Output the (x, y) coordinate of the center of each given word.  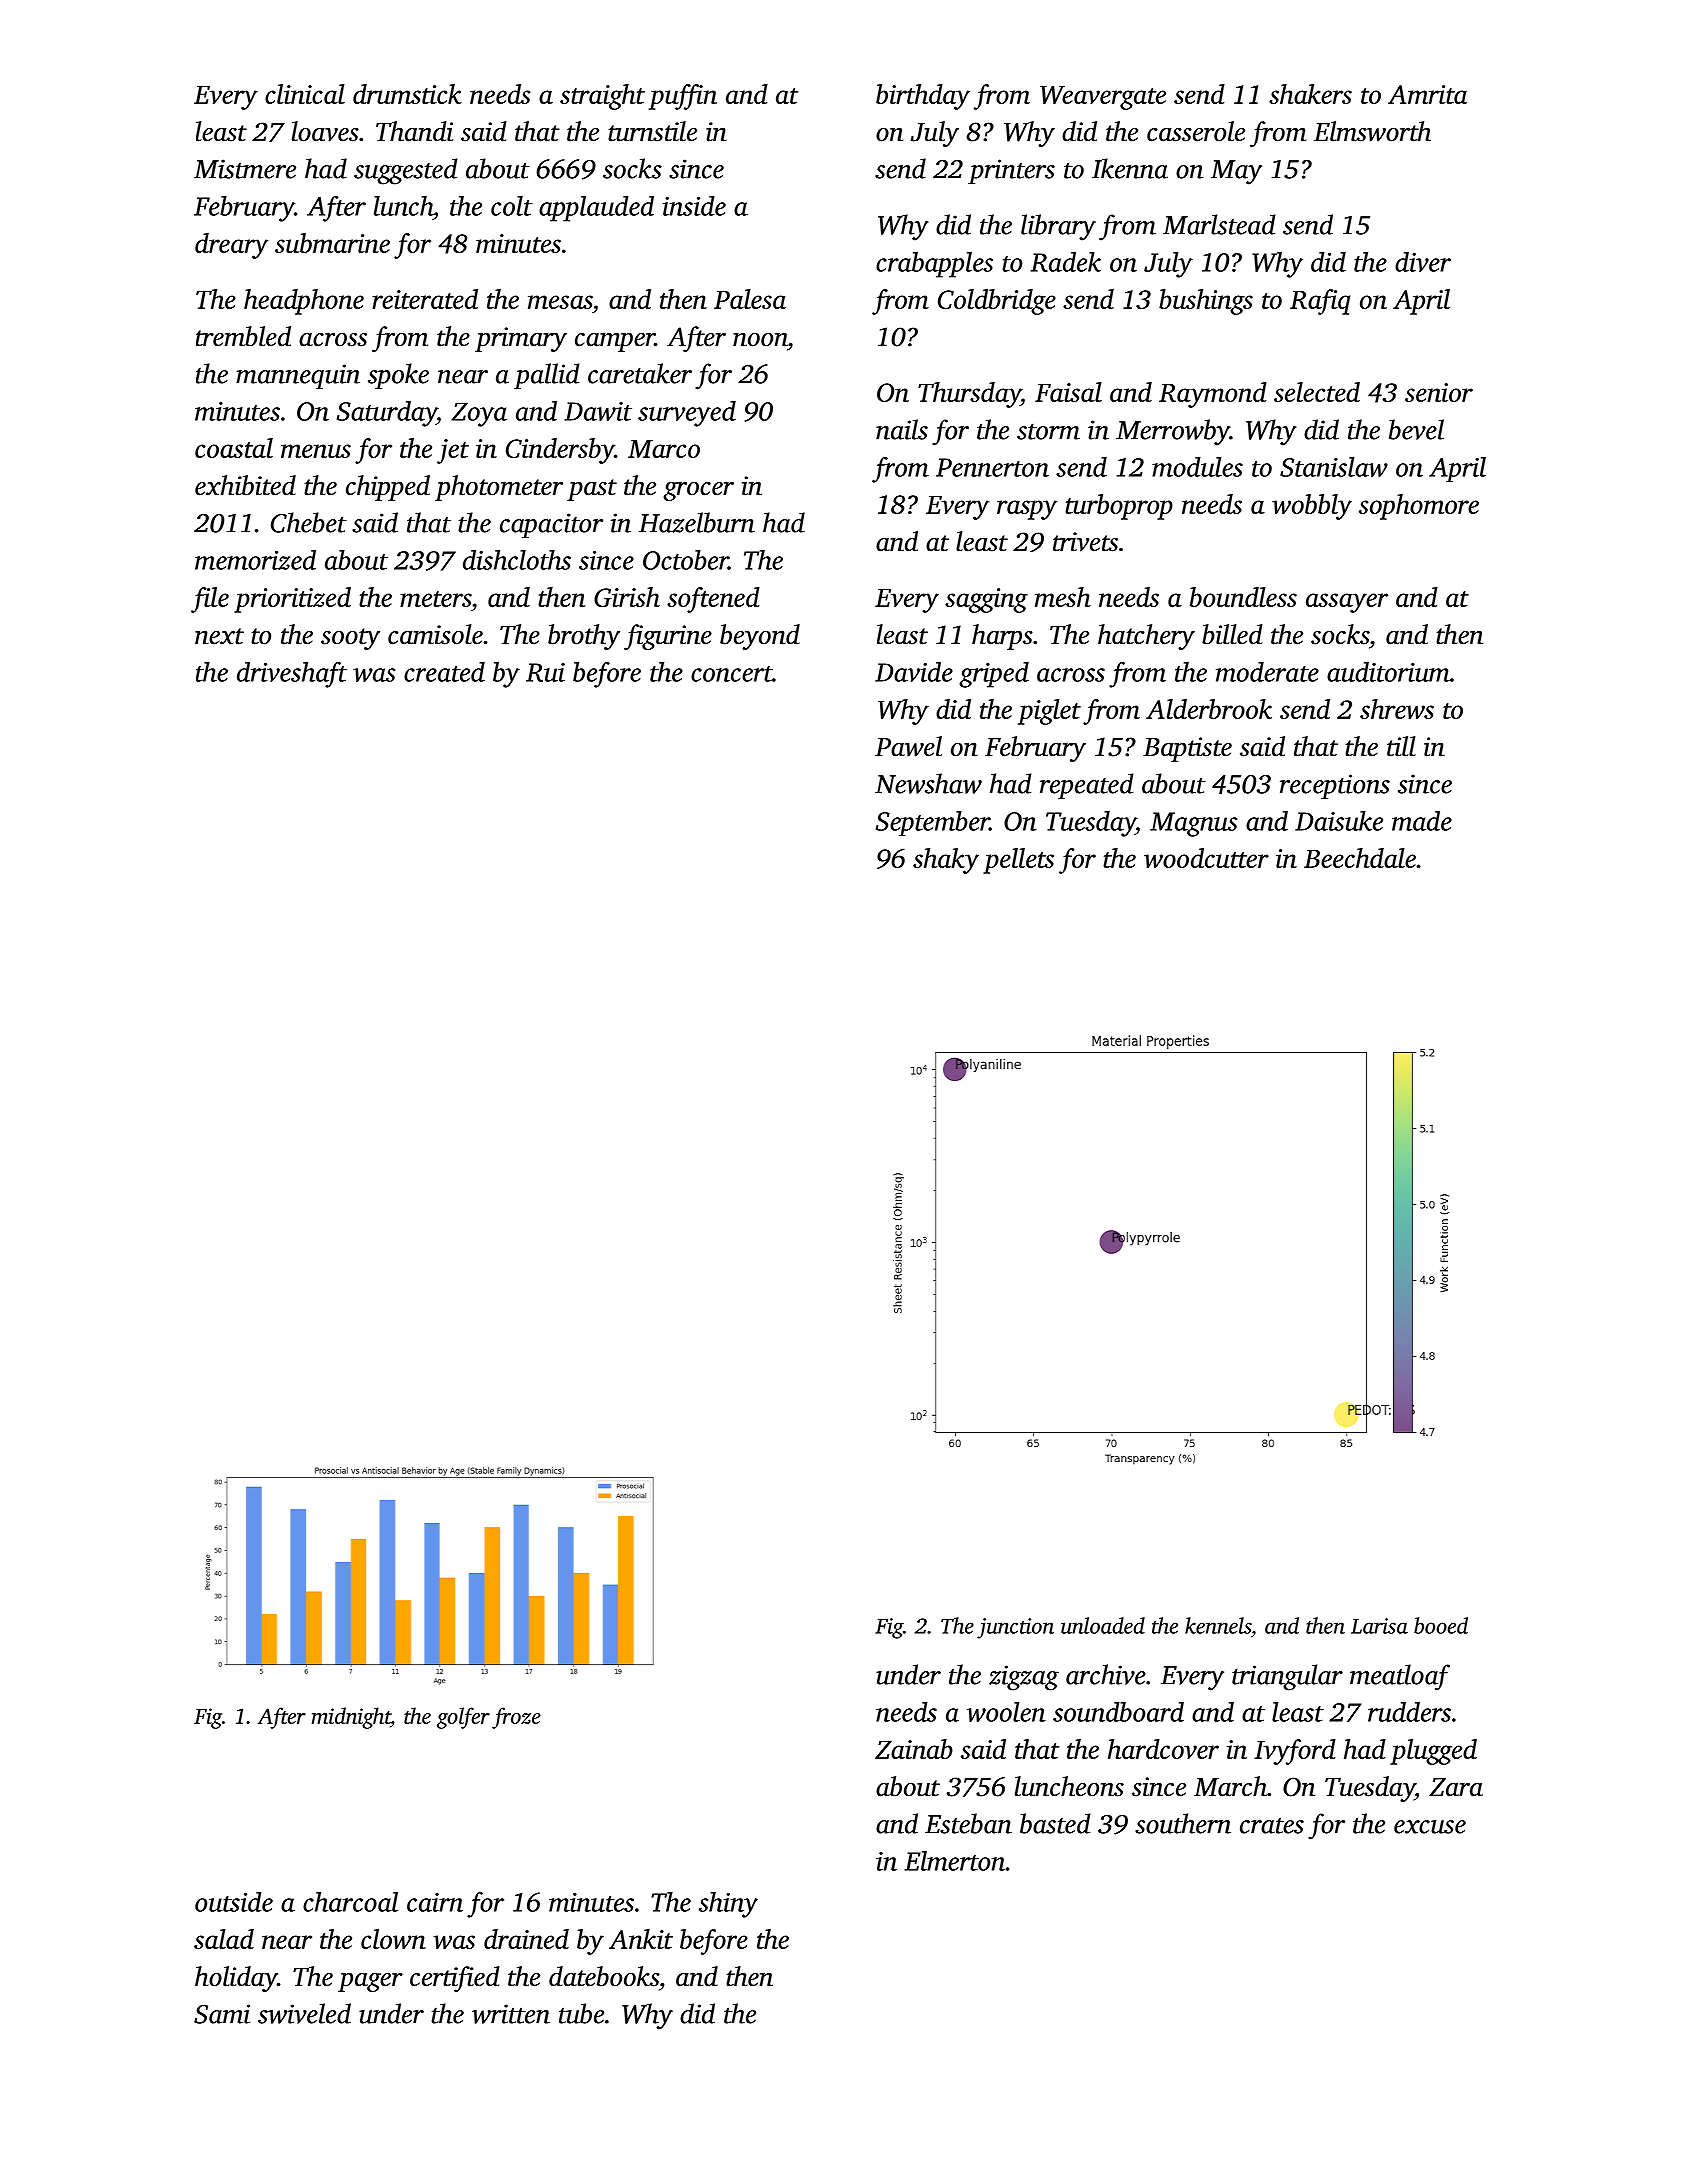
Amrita (1427, 94)
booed (1441, 1625)
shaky (946, 861)
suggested (405, 171)
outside (234, 1902)
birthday (923, 97)
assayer (1347, 603)
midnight (351, 1718)
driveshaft (292, 675)
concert (731, 674)
